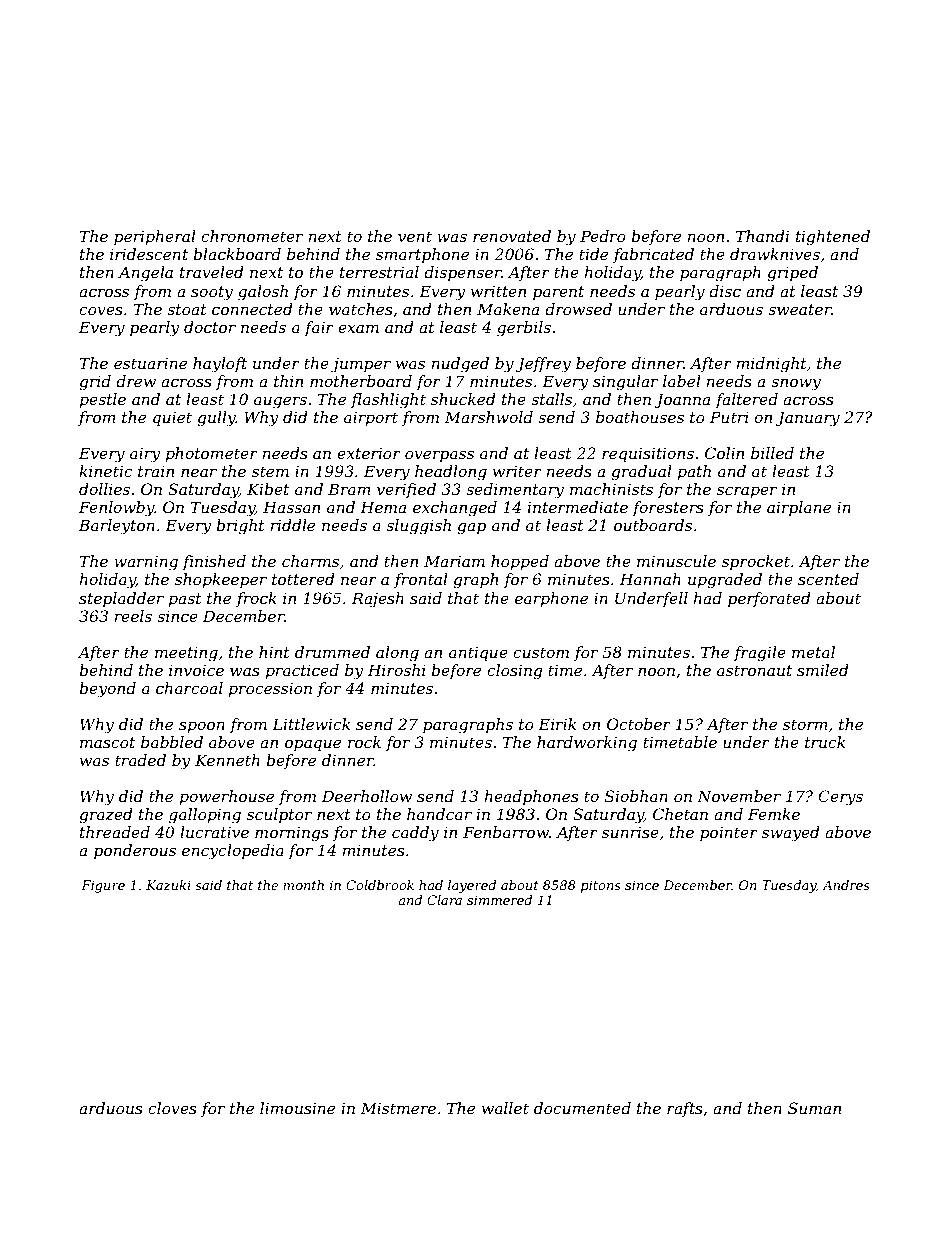  What do you see at coordinates (398, 1108) in the screenshot?
I see `Mistmere` at bounding box center [398, 1108].
